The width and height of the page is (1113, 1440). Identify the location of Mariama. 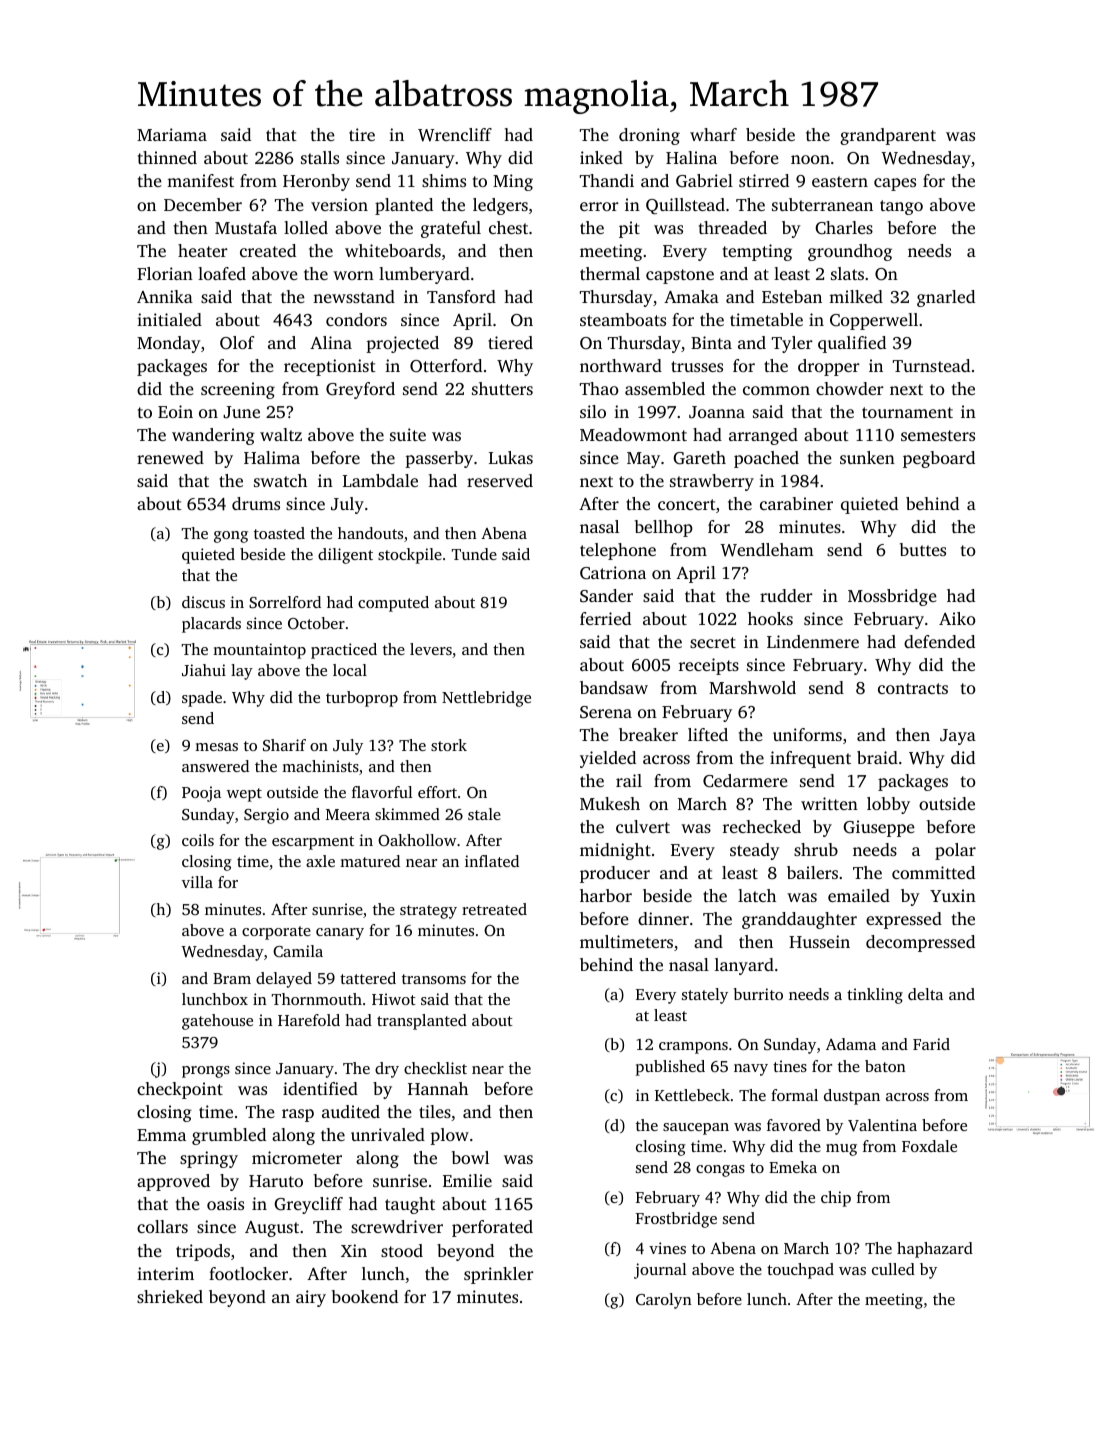
(172, 134).
